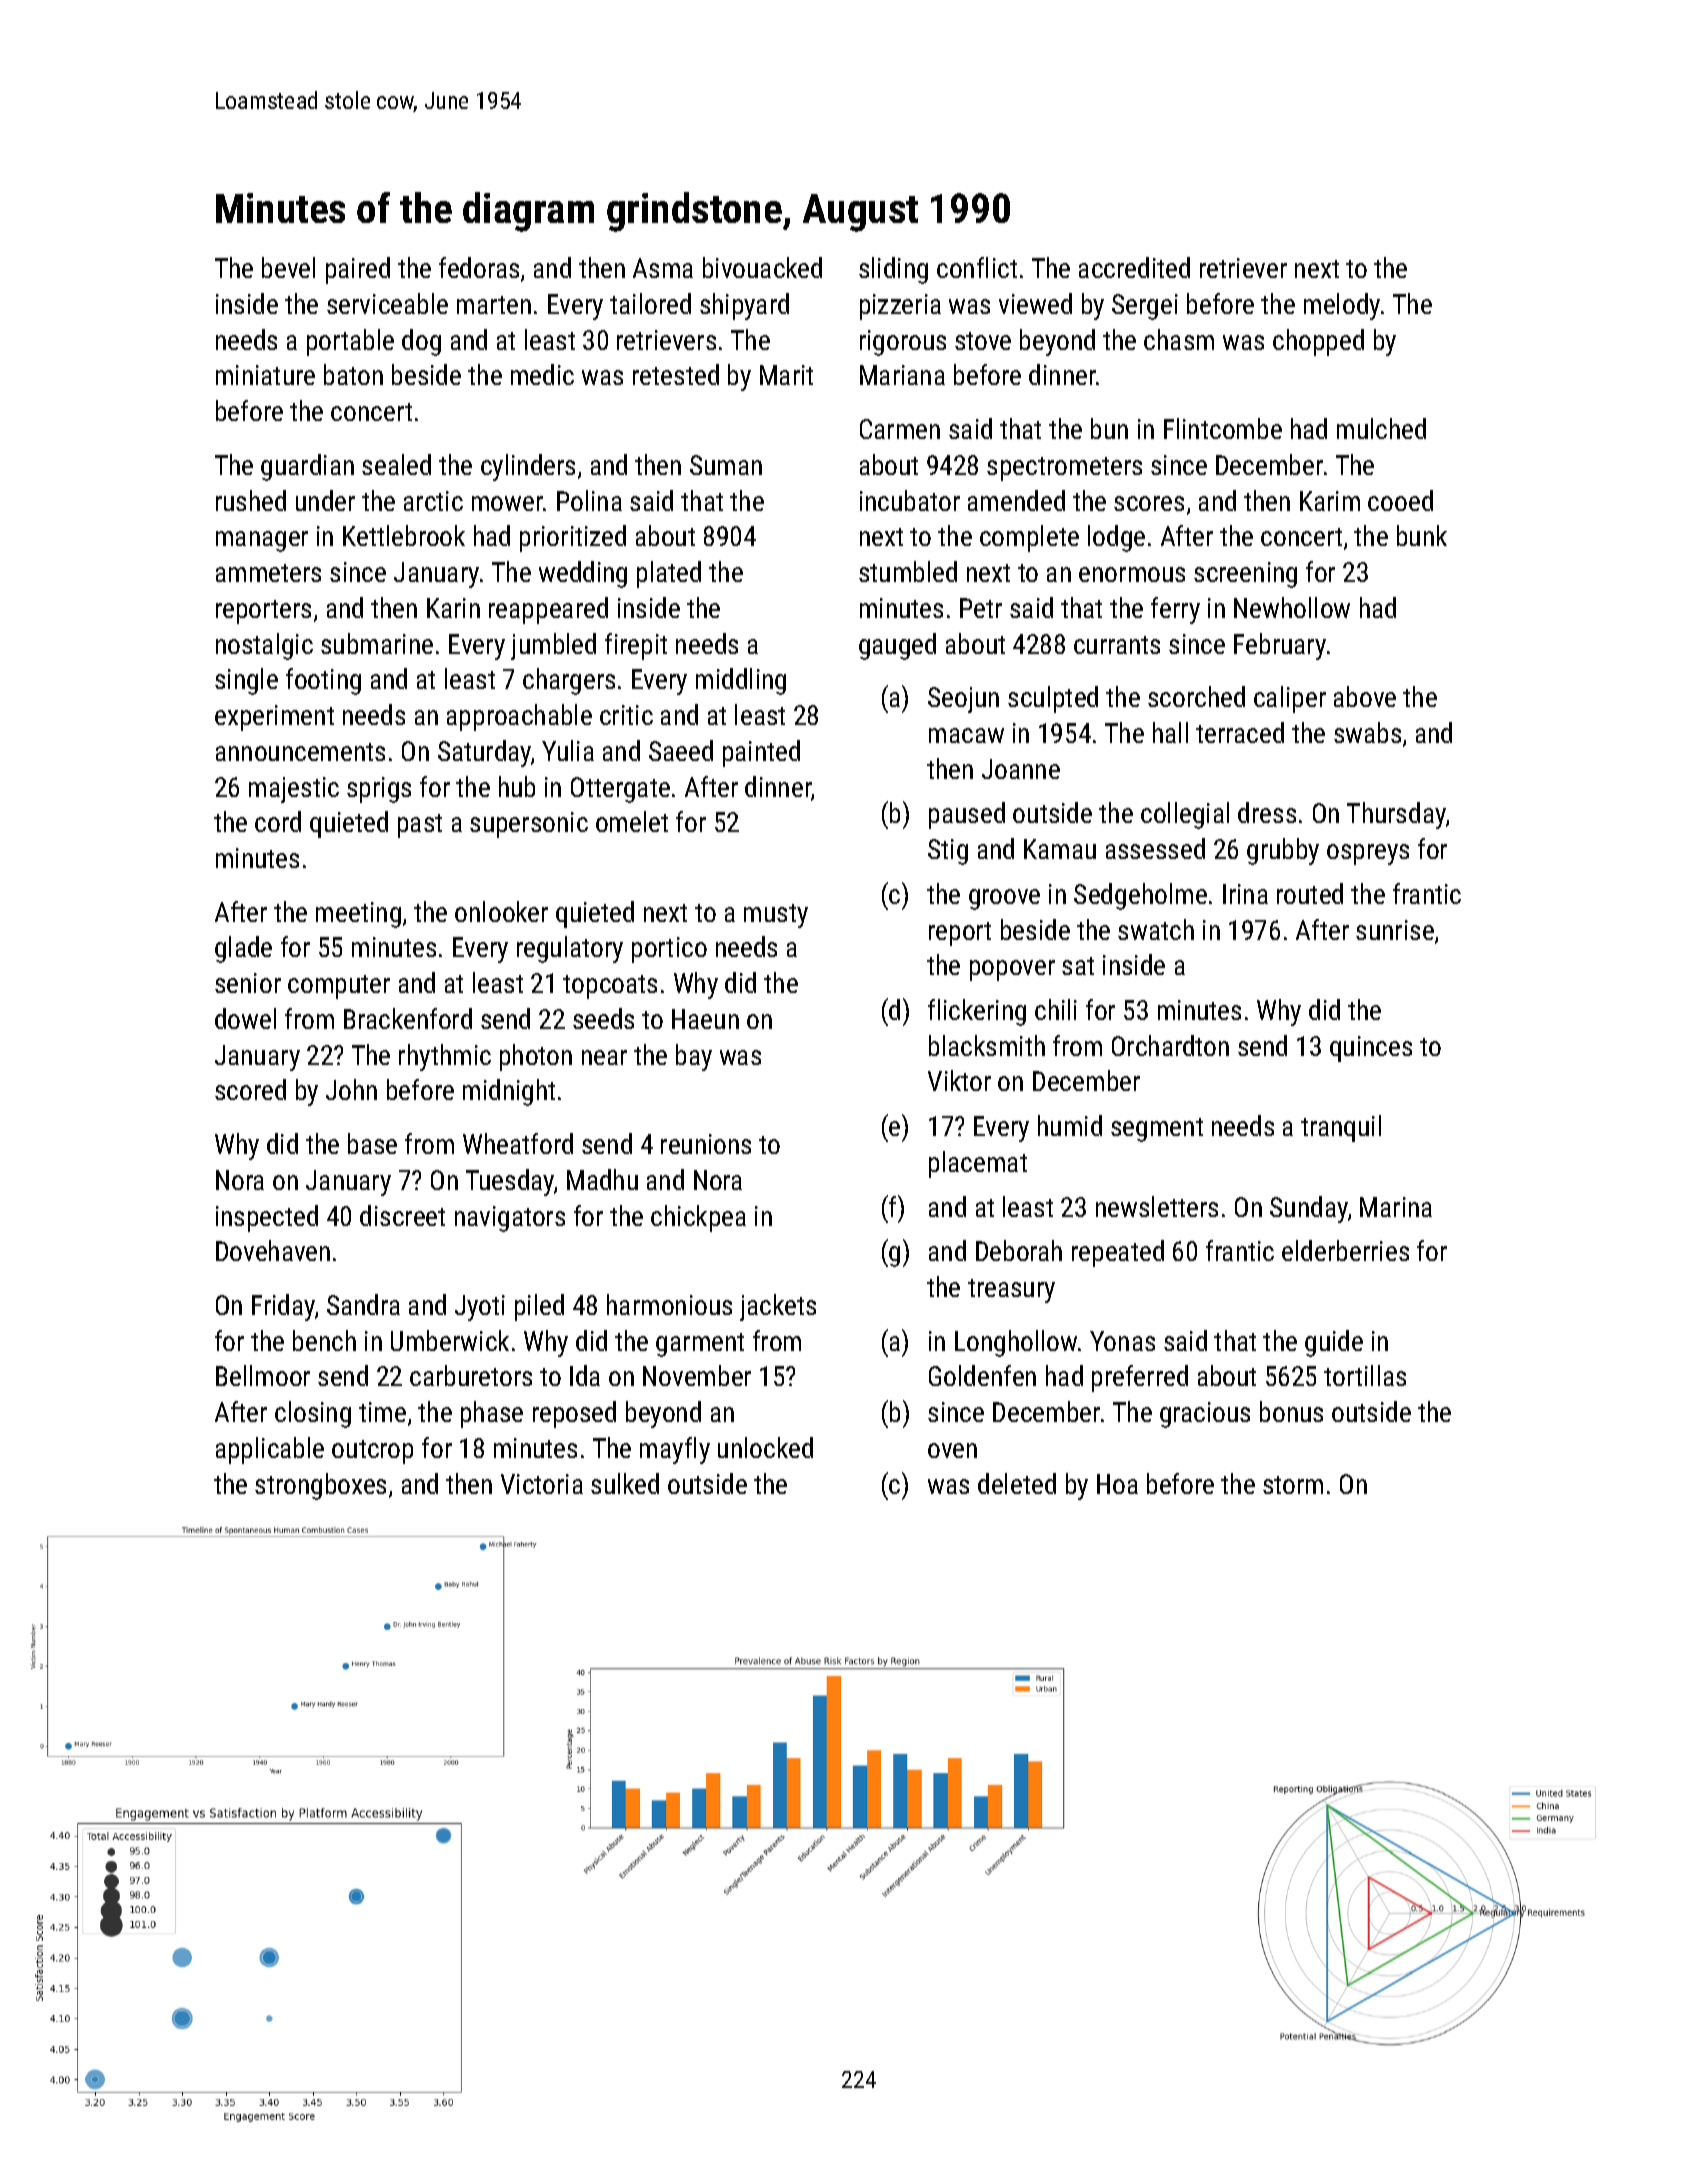 The height and width of the page is (2178, 1683). What do you see at coordinates (1396, 1207) in the page?
I see `Marina` at bounding box center [1396, 1207].
